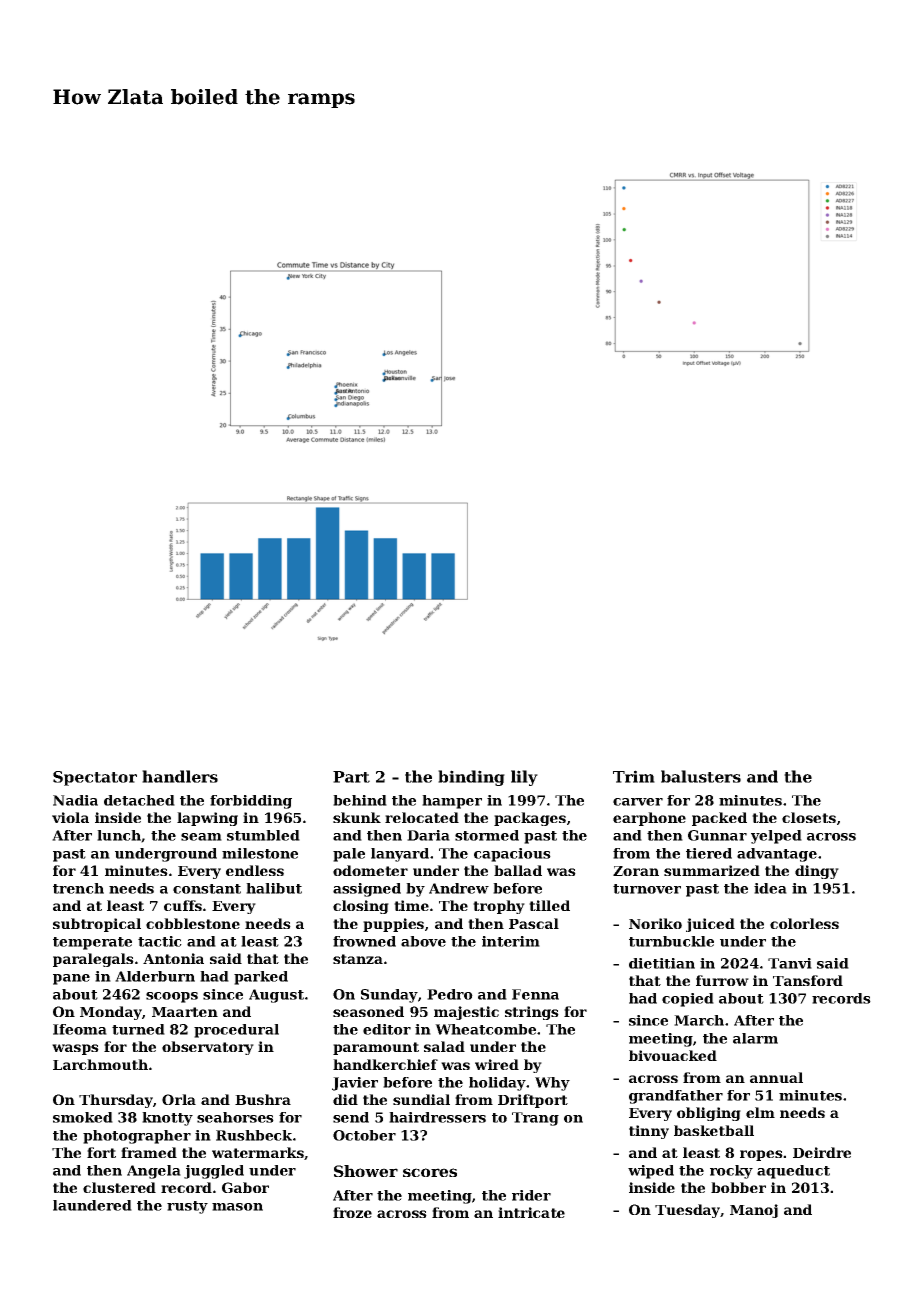 The image size is (924, 1308). Describe the element at coordinates (187, 1207) in the screenshot. I see `rusty` at that location.
